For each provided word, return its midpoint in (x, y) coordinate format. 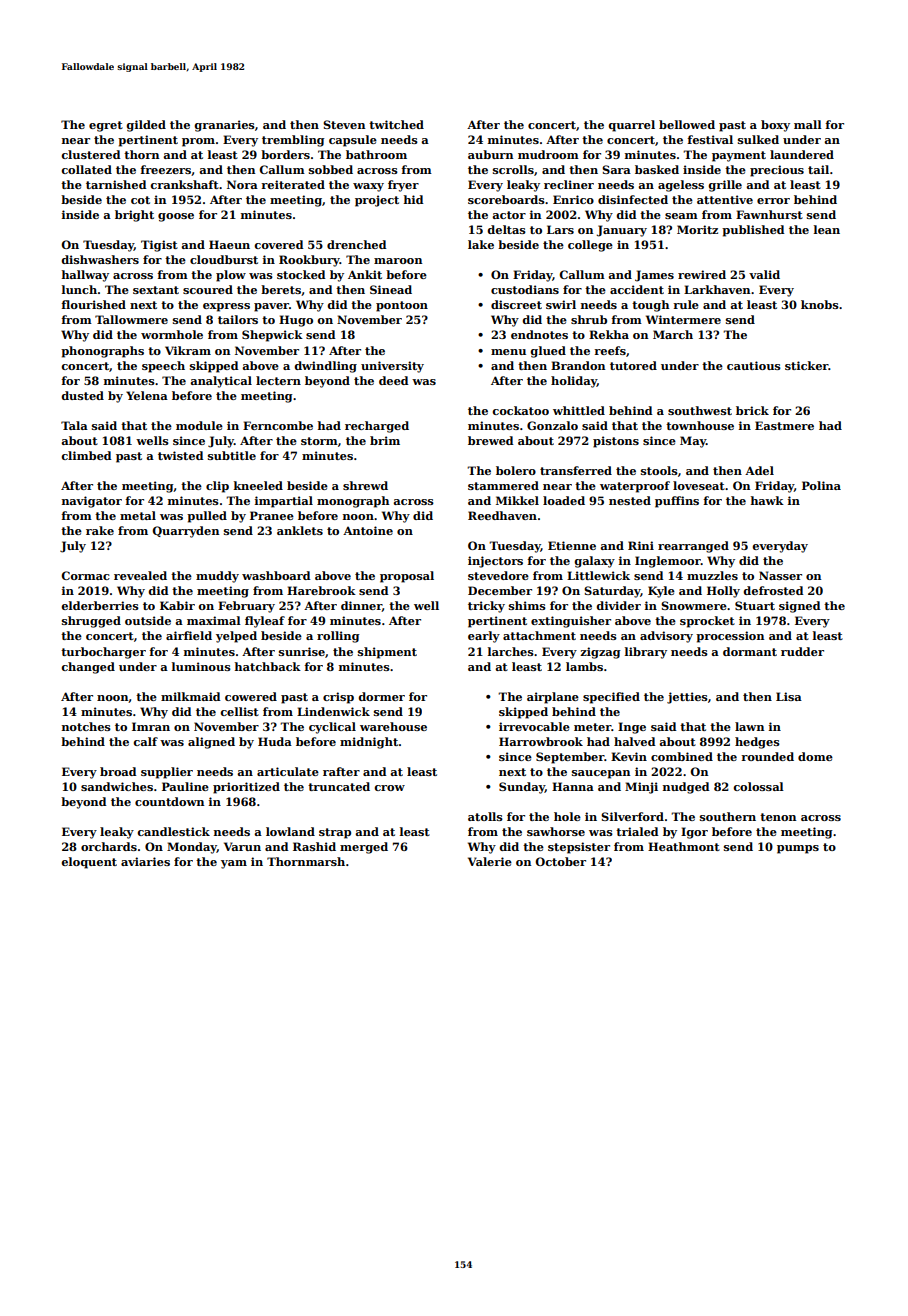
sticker (807, 365)
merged (364, 848)
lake (481, 244)
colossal (759, 786)
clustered (91, 154)
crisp (338, 698)
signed (800, 607)
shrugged (91, 622)
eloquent (89, 863)
